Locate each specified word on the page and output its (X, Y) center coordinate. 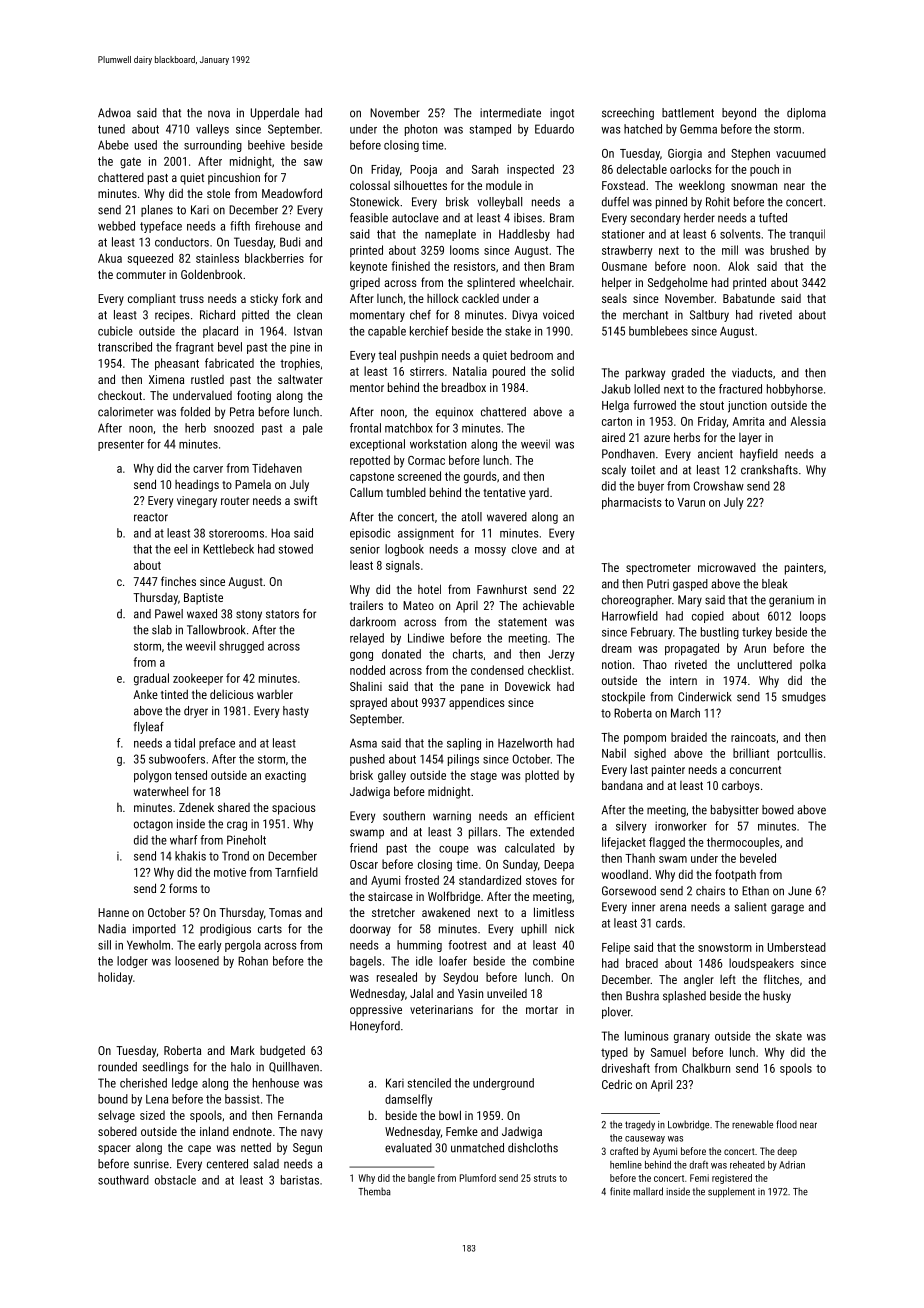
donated (401, 654)
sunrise (151, 1164)
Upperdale (275, 114)
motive (230, 872)
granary (692, 1038)
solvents (740, 234)
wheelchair (546, 282)
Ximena (166, 379)
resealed (397, 977)
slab (162, 630)
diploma (806, 114)
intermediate (510, 113)
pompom (645, 740)
